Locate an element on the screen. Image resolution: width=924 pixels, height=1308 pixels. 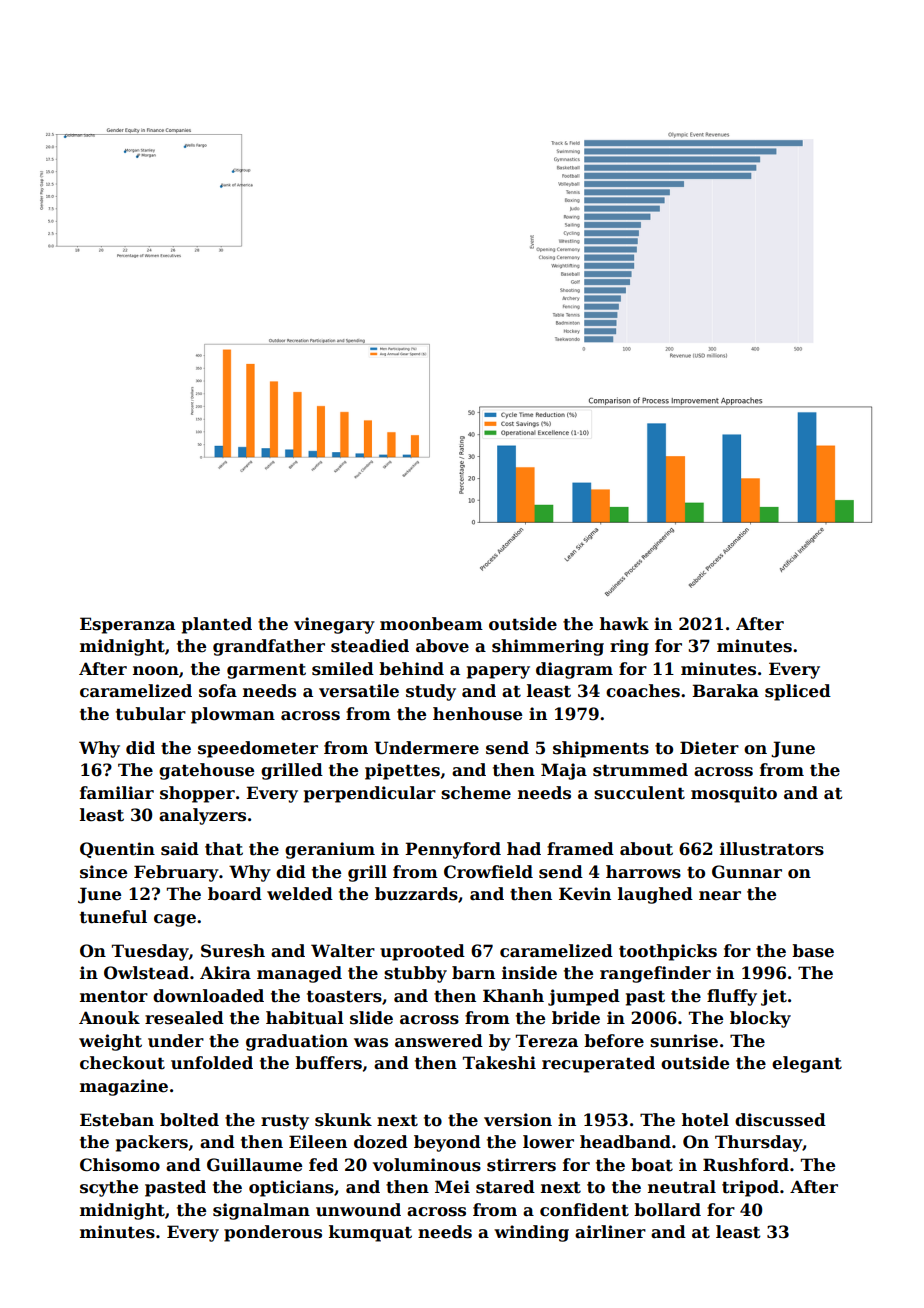
winding is located at coordinates (531, 1233).
